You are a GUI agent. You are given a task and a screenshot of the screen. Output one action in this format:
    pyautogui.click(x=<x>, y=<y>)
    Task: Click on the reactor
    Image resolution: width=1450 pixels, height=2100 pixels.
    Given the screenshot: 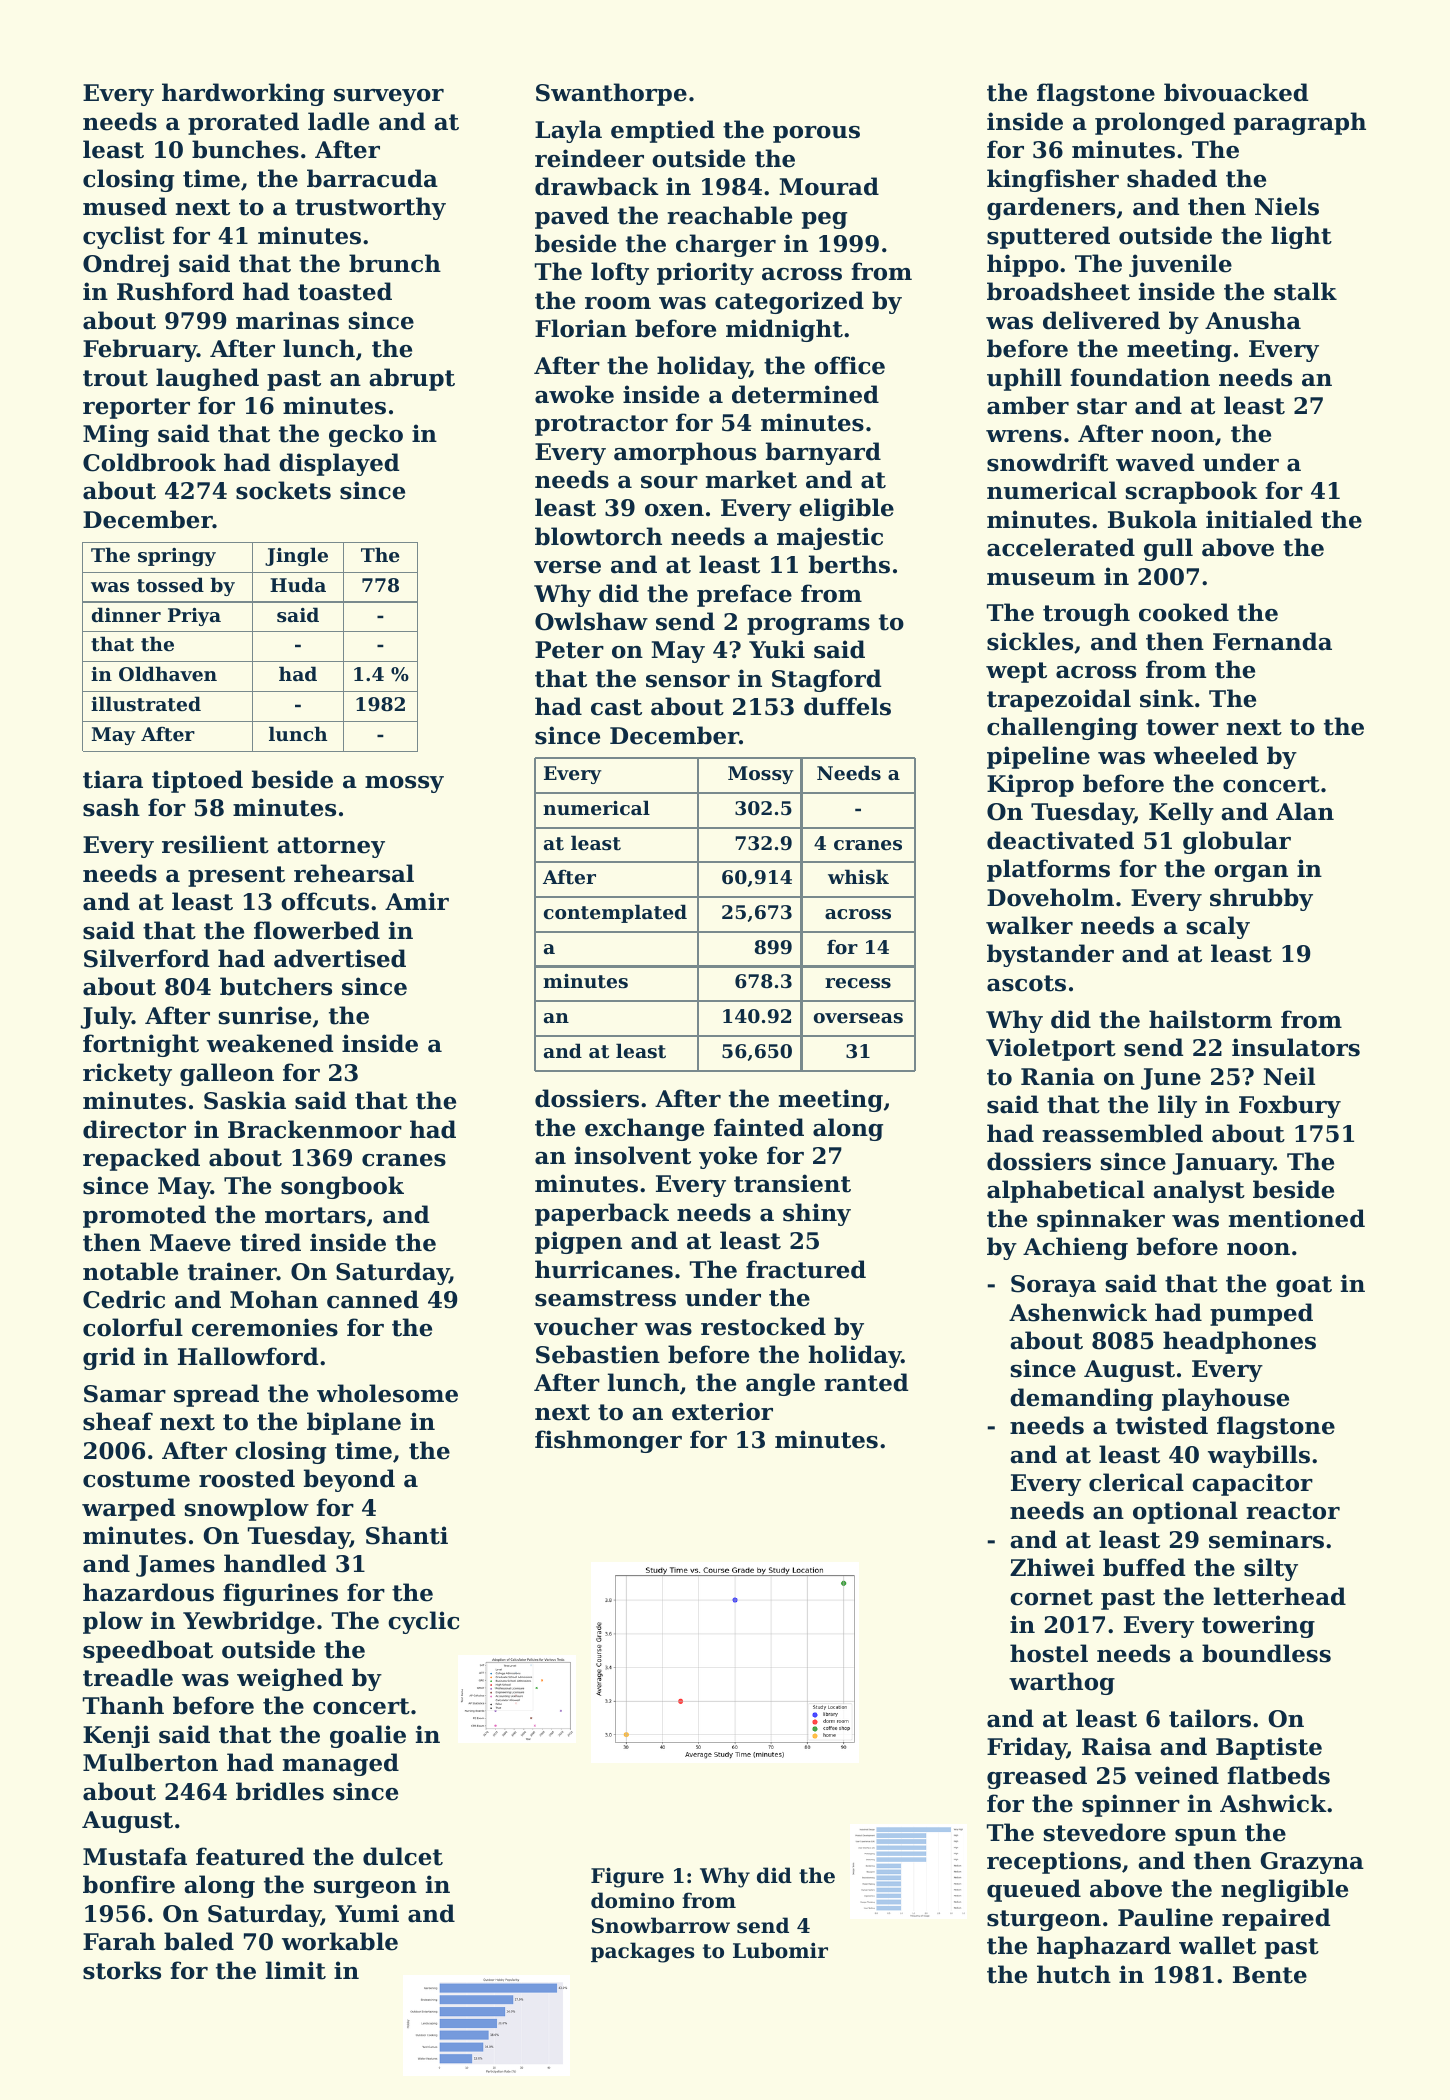 What is the action you would take?
    pyautogui.click(x=1293, y=1511)
